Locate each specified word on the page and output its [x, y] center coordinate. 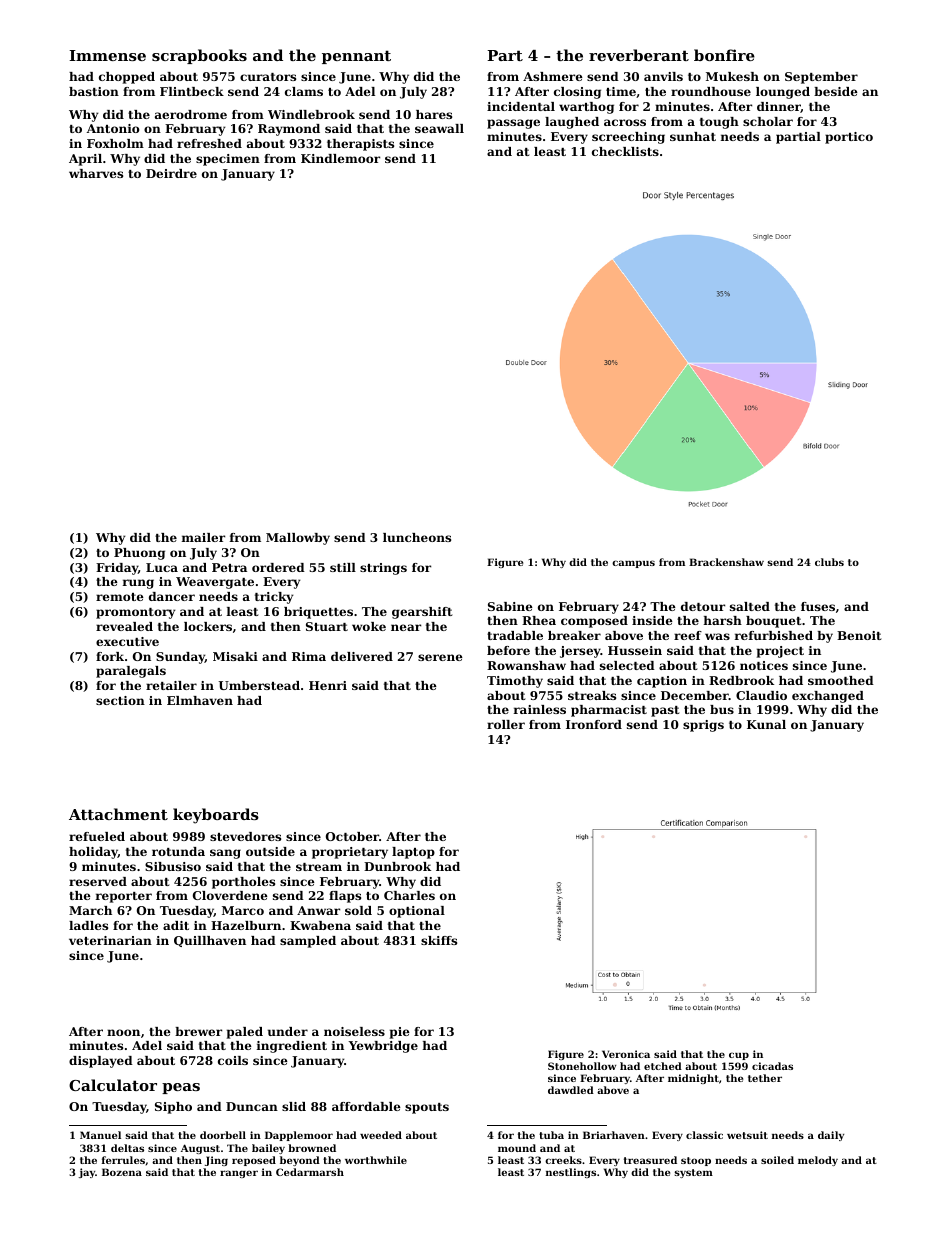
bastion [94, 91]
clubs [829, 562]
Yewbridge [383, 1047]
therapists [360, 145]
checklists [625, 151]
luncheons [417, 537]
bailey [268, 1149]
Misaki [235, 656]
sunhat [693, 136]
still [343, 567]
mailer [203, 537]
